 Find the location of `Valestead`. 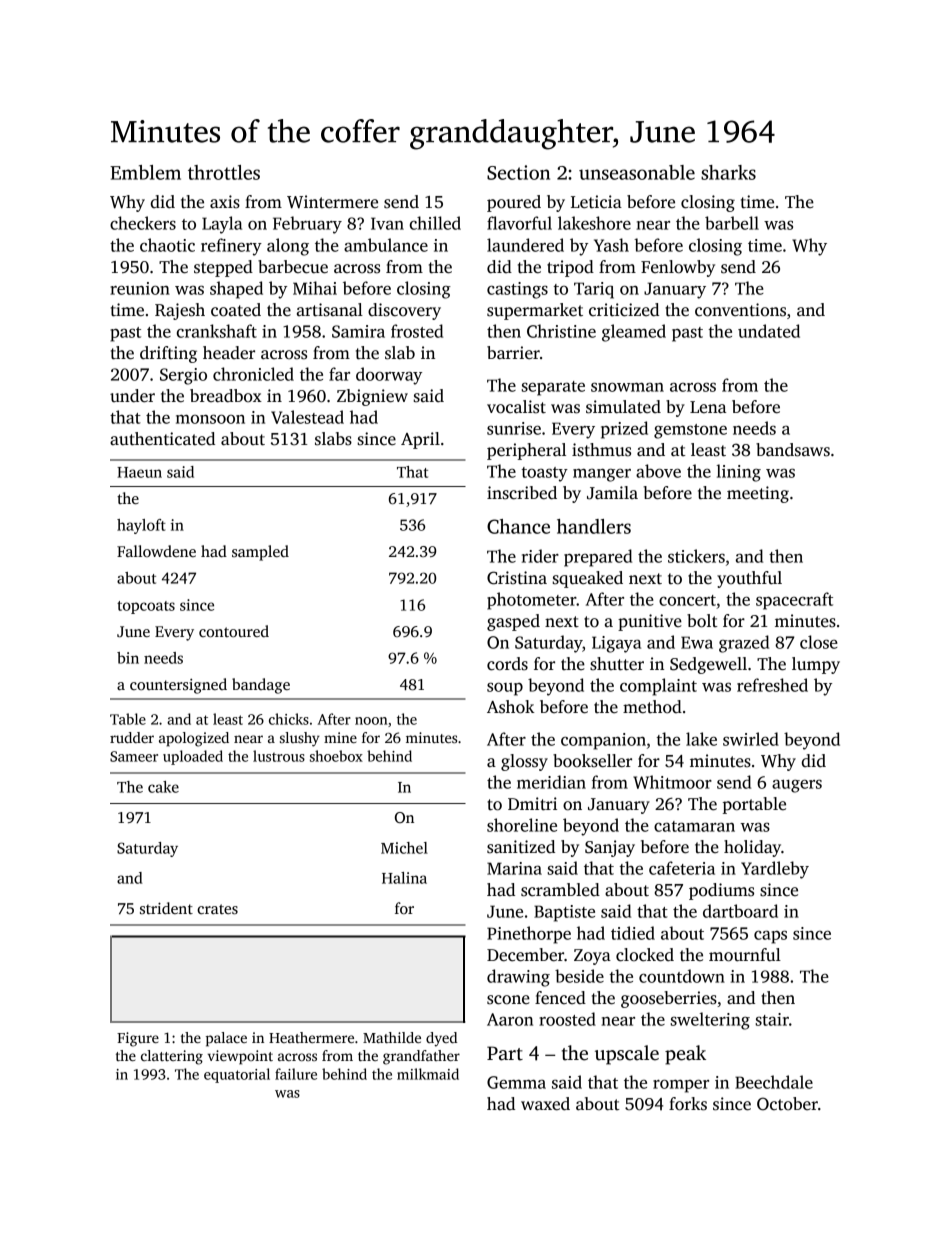

Valestead is located at coordinates (307, 417).
